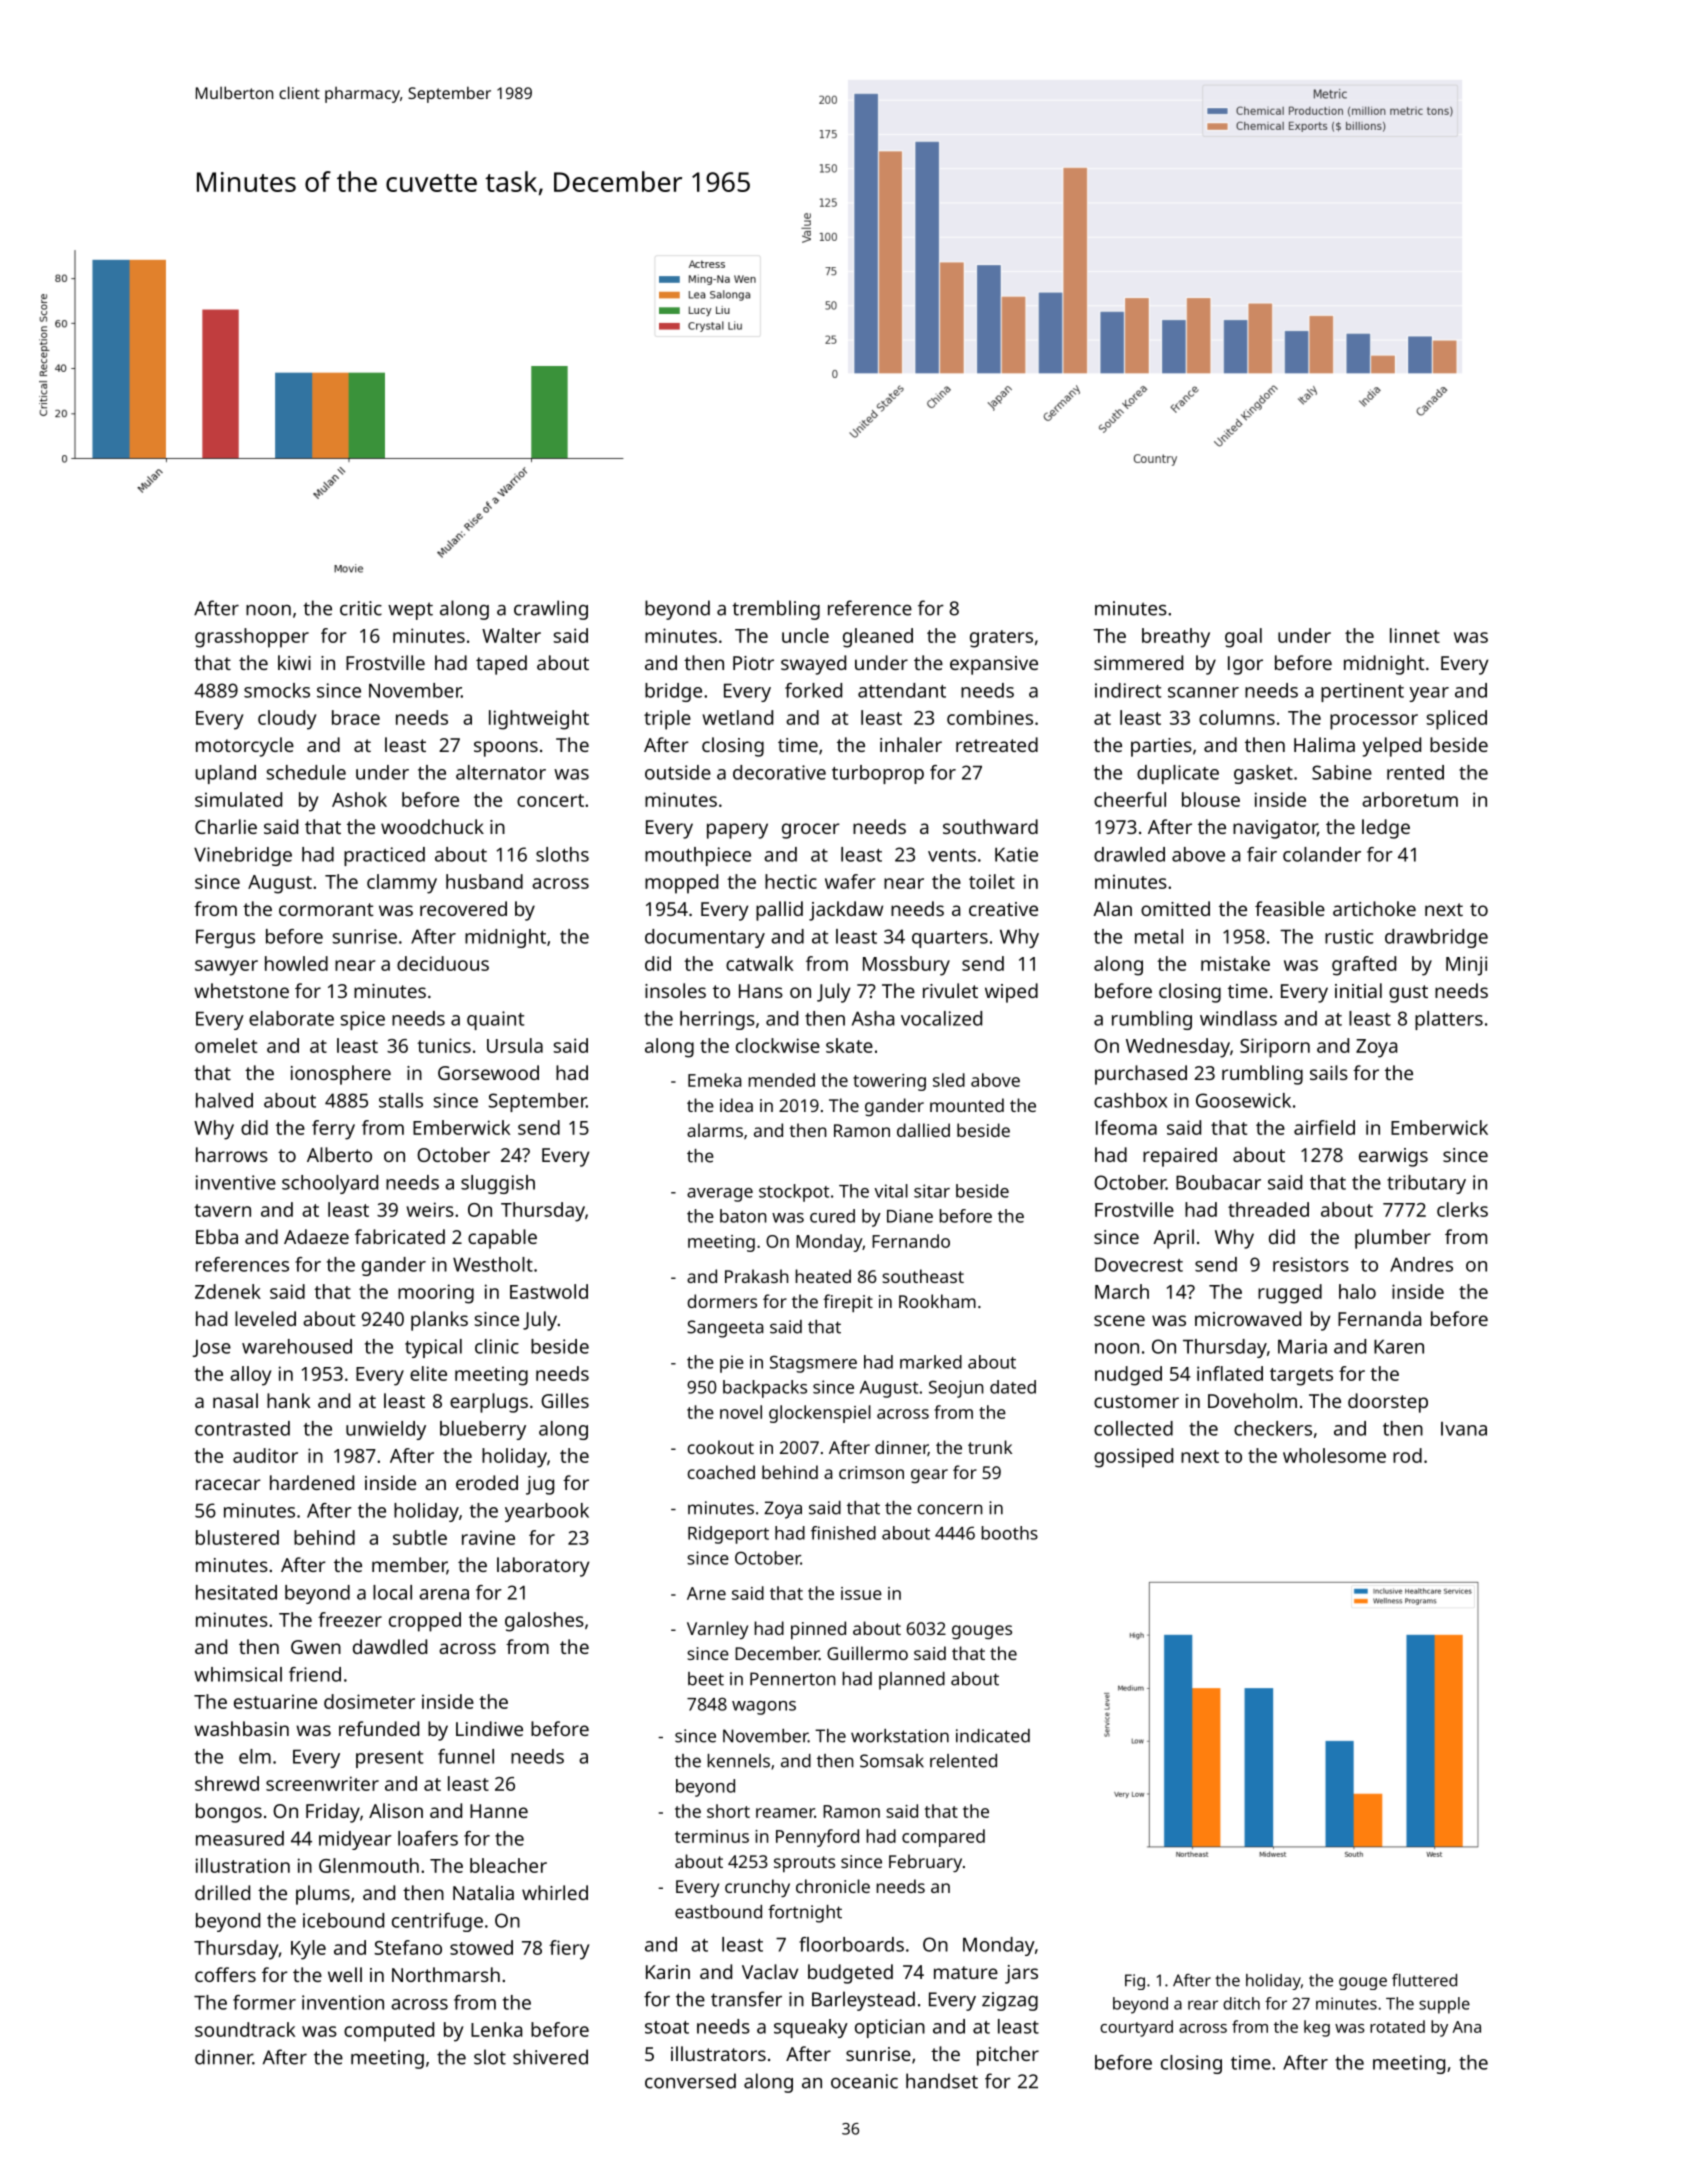 This screenshot has width=1683, height=2178. Describe the element at coordinates (487, 1482) in the screenshot. I see `eroded` at that location.
